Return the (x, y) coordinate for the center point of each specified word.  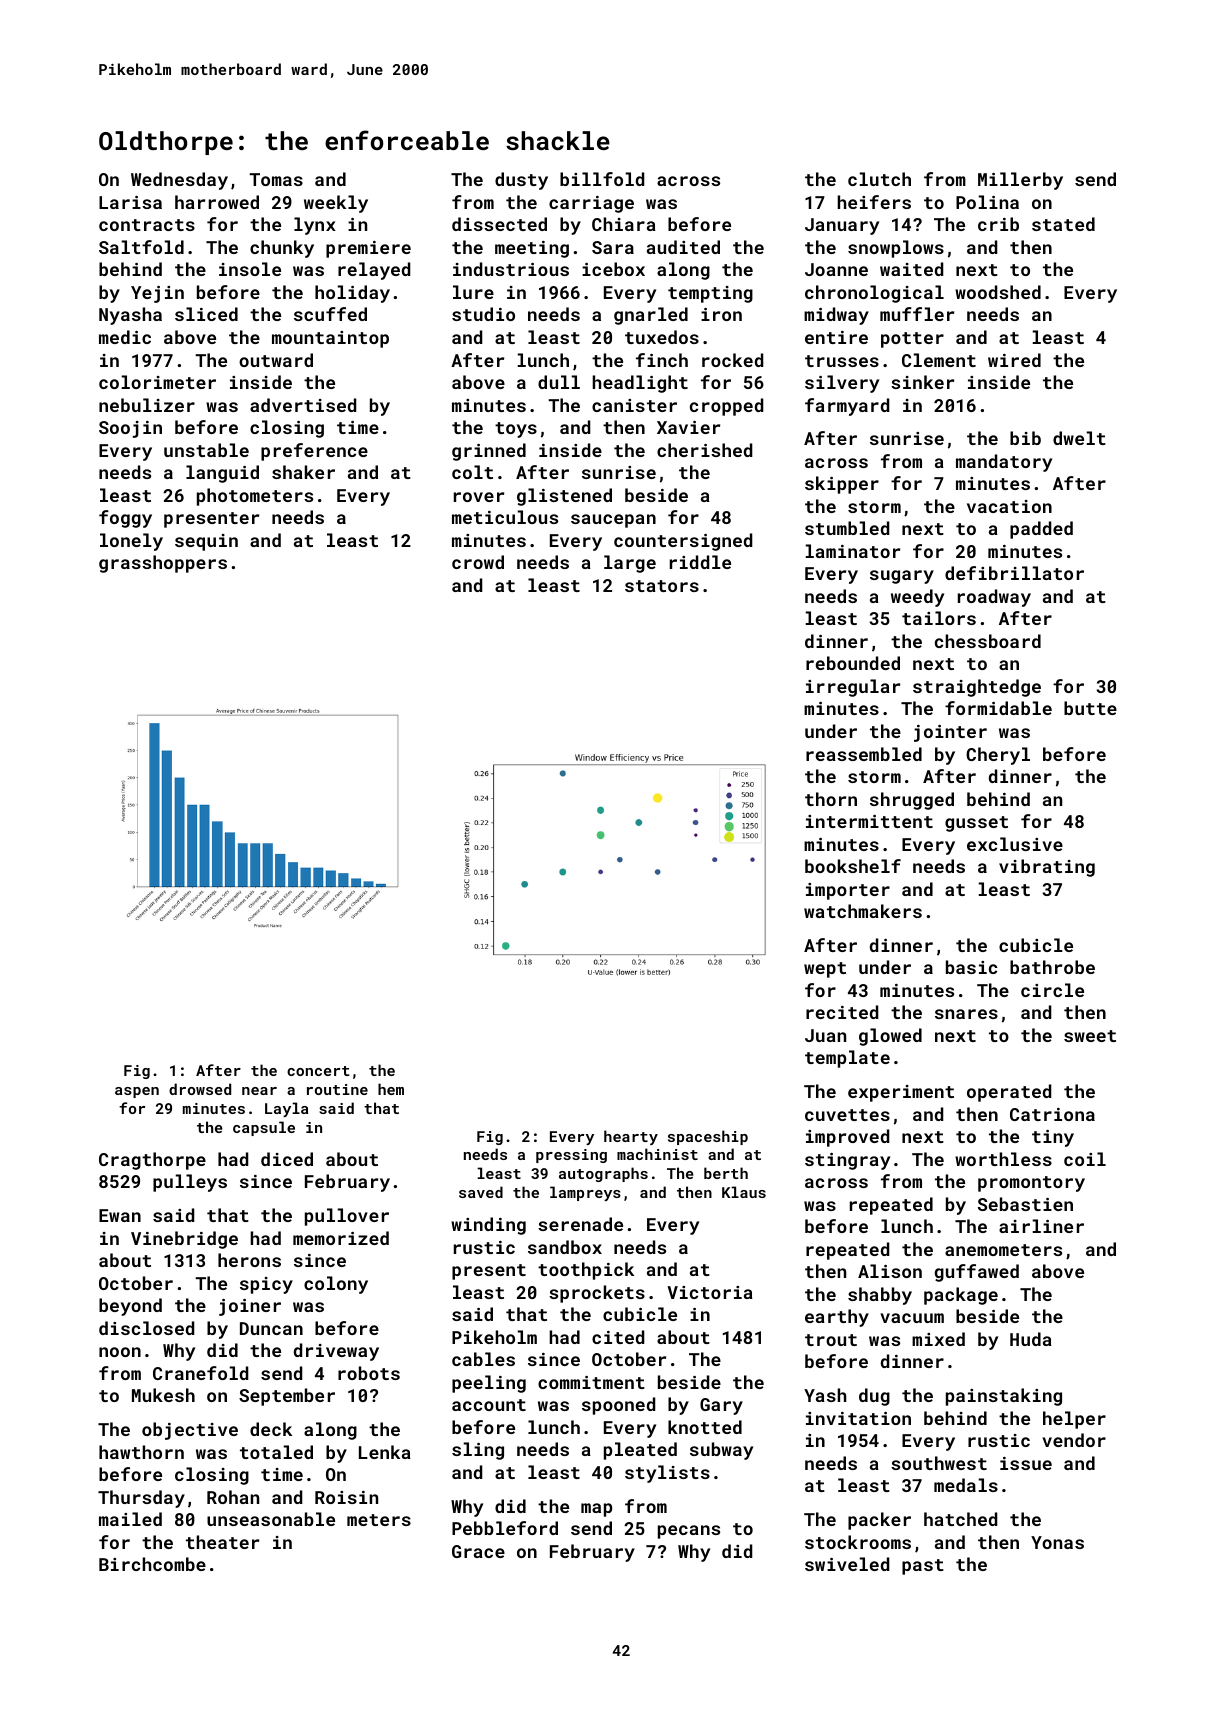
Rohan (233, 1497)
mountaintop (330, 339)
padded (1041, 530)
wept (825, 970)
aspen (137, 1092)
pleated (640, 1451)
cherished (704, 450)
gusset (976, 824)
